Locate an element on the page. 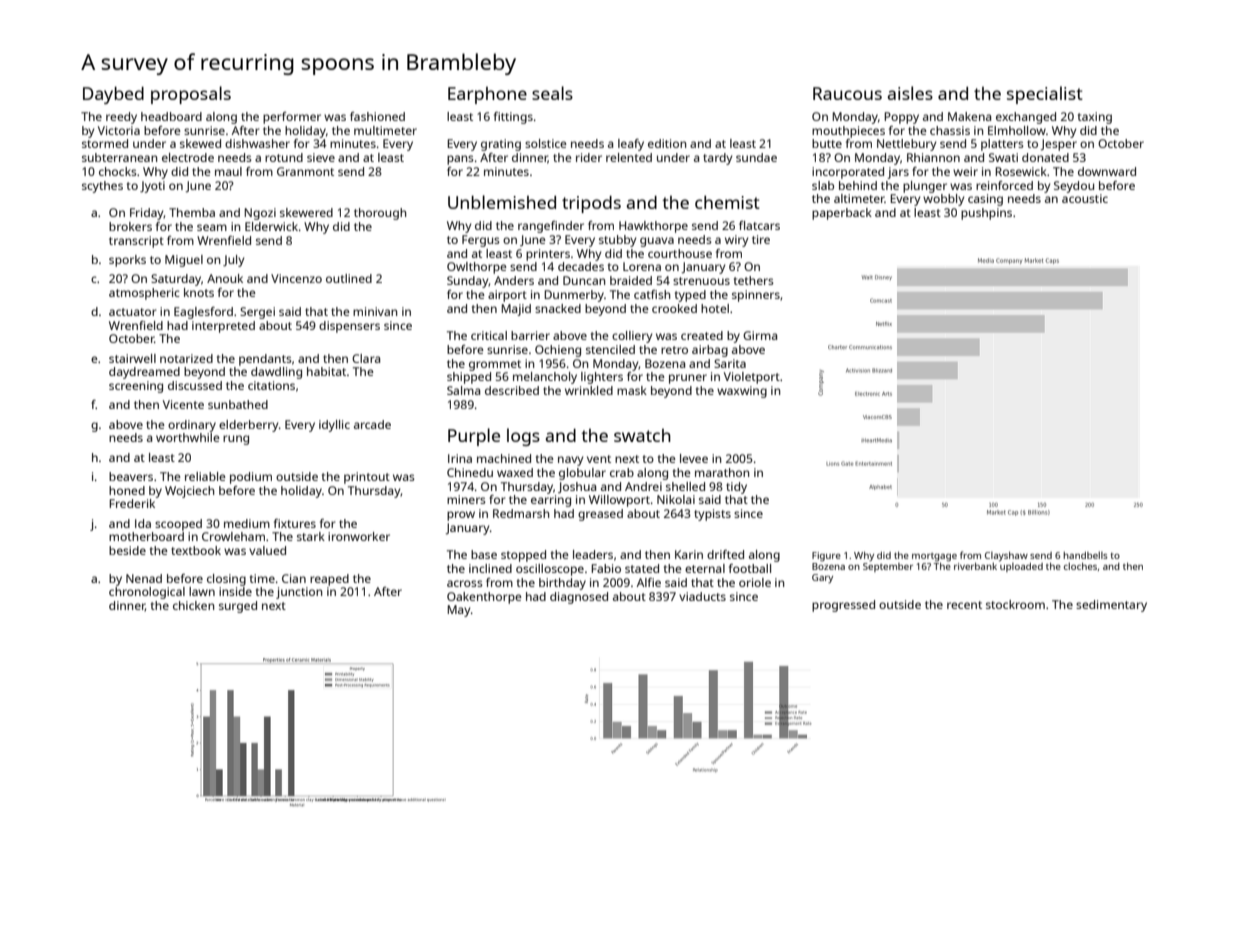 Image resolution: width=1233 pixels, height=952 pixels. strenuous is located at coordinates (701, 281).
